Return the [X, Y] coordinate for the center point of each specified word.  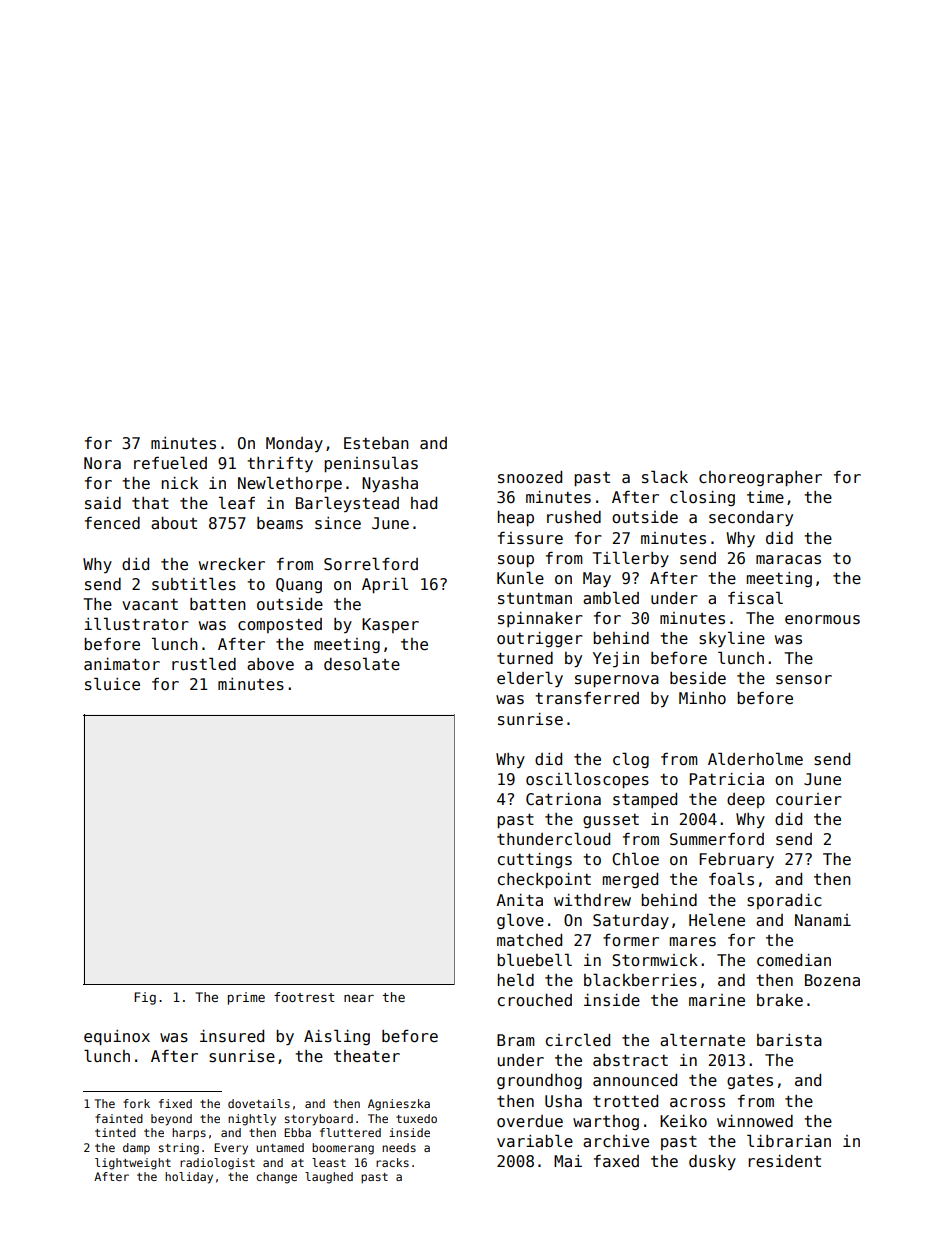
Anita [519, 900]
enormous [822, 620]
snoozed [530, 477]
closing [702, 498]
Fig [145, 998]
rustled [204, 664]
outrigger [540, 639]
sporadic [784, 901]
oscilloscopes [587, 780]
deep [746, 800]
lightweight [133, 1164]
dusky [712, 1162]
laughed [329, 1178]
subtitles [194, 584]
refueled [170, 462]
